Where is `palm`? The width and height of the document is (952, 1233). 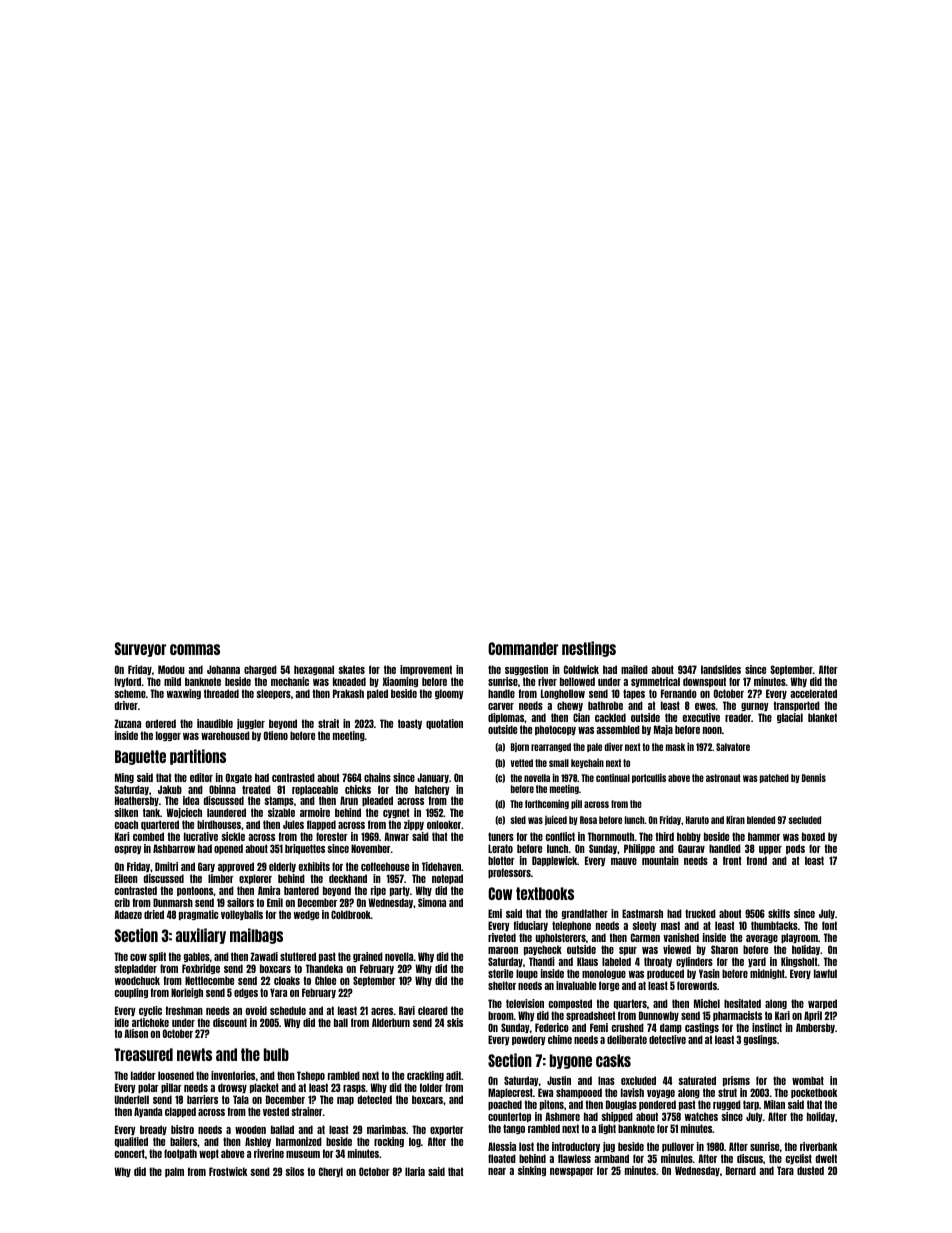 palm is located at coordinates (174, 1172).
